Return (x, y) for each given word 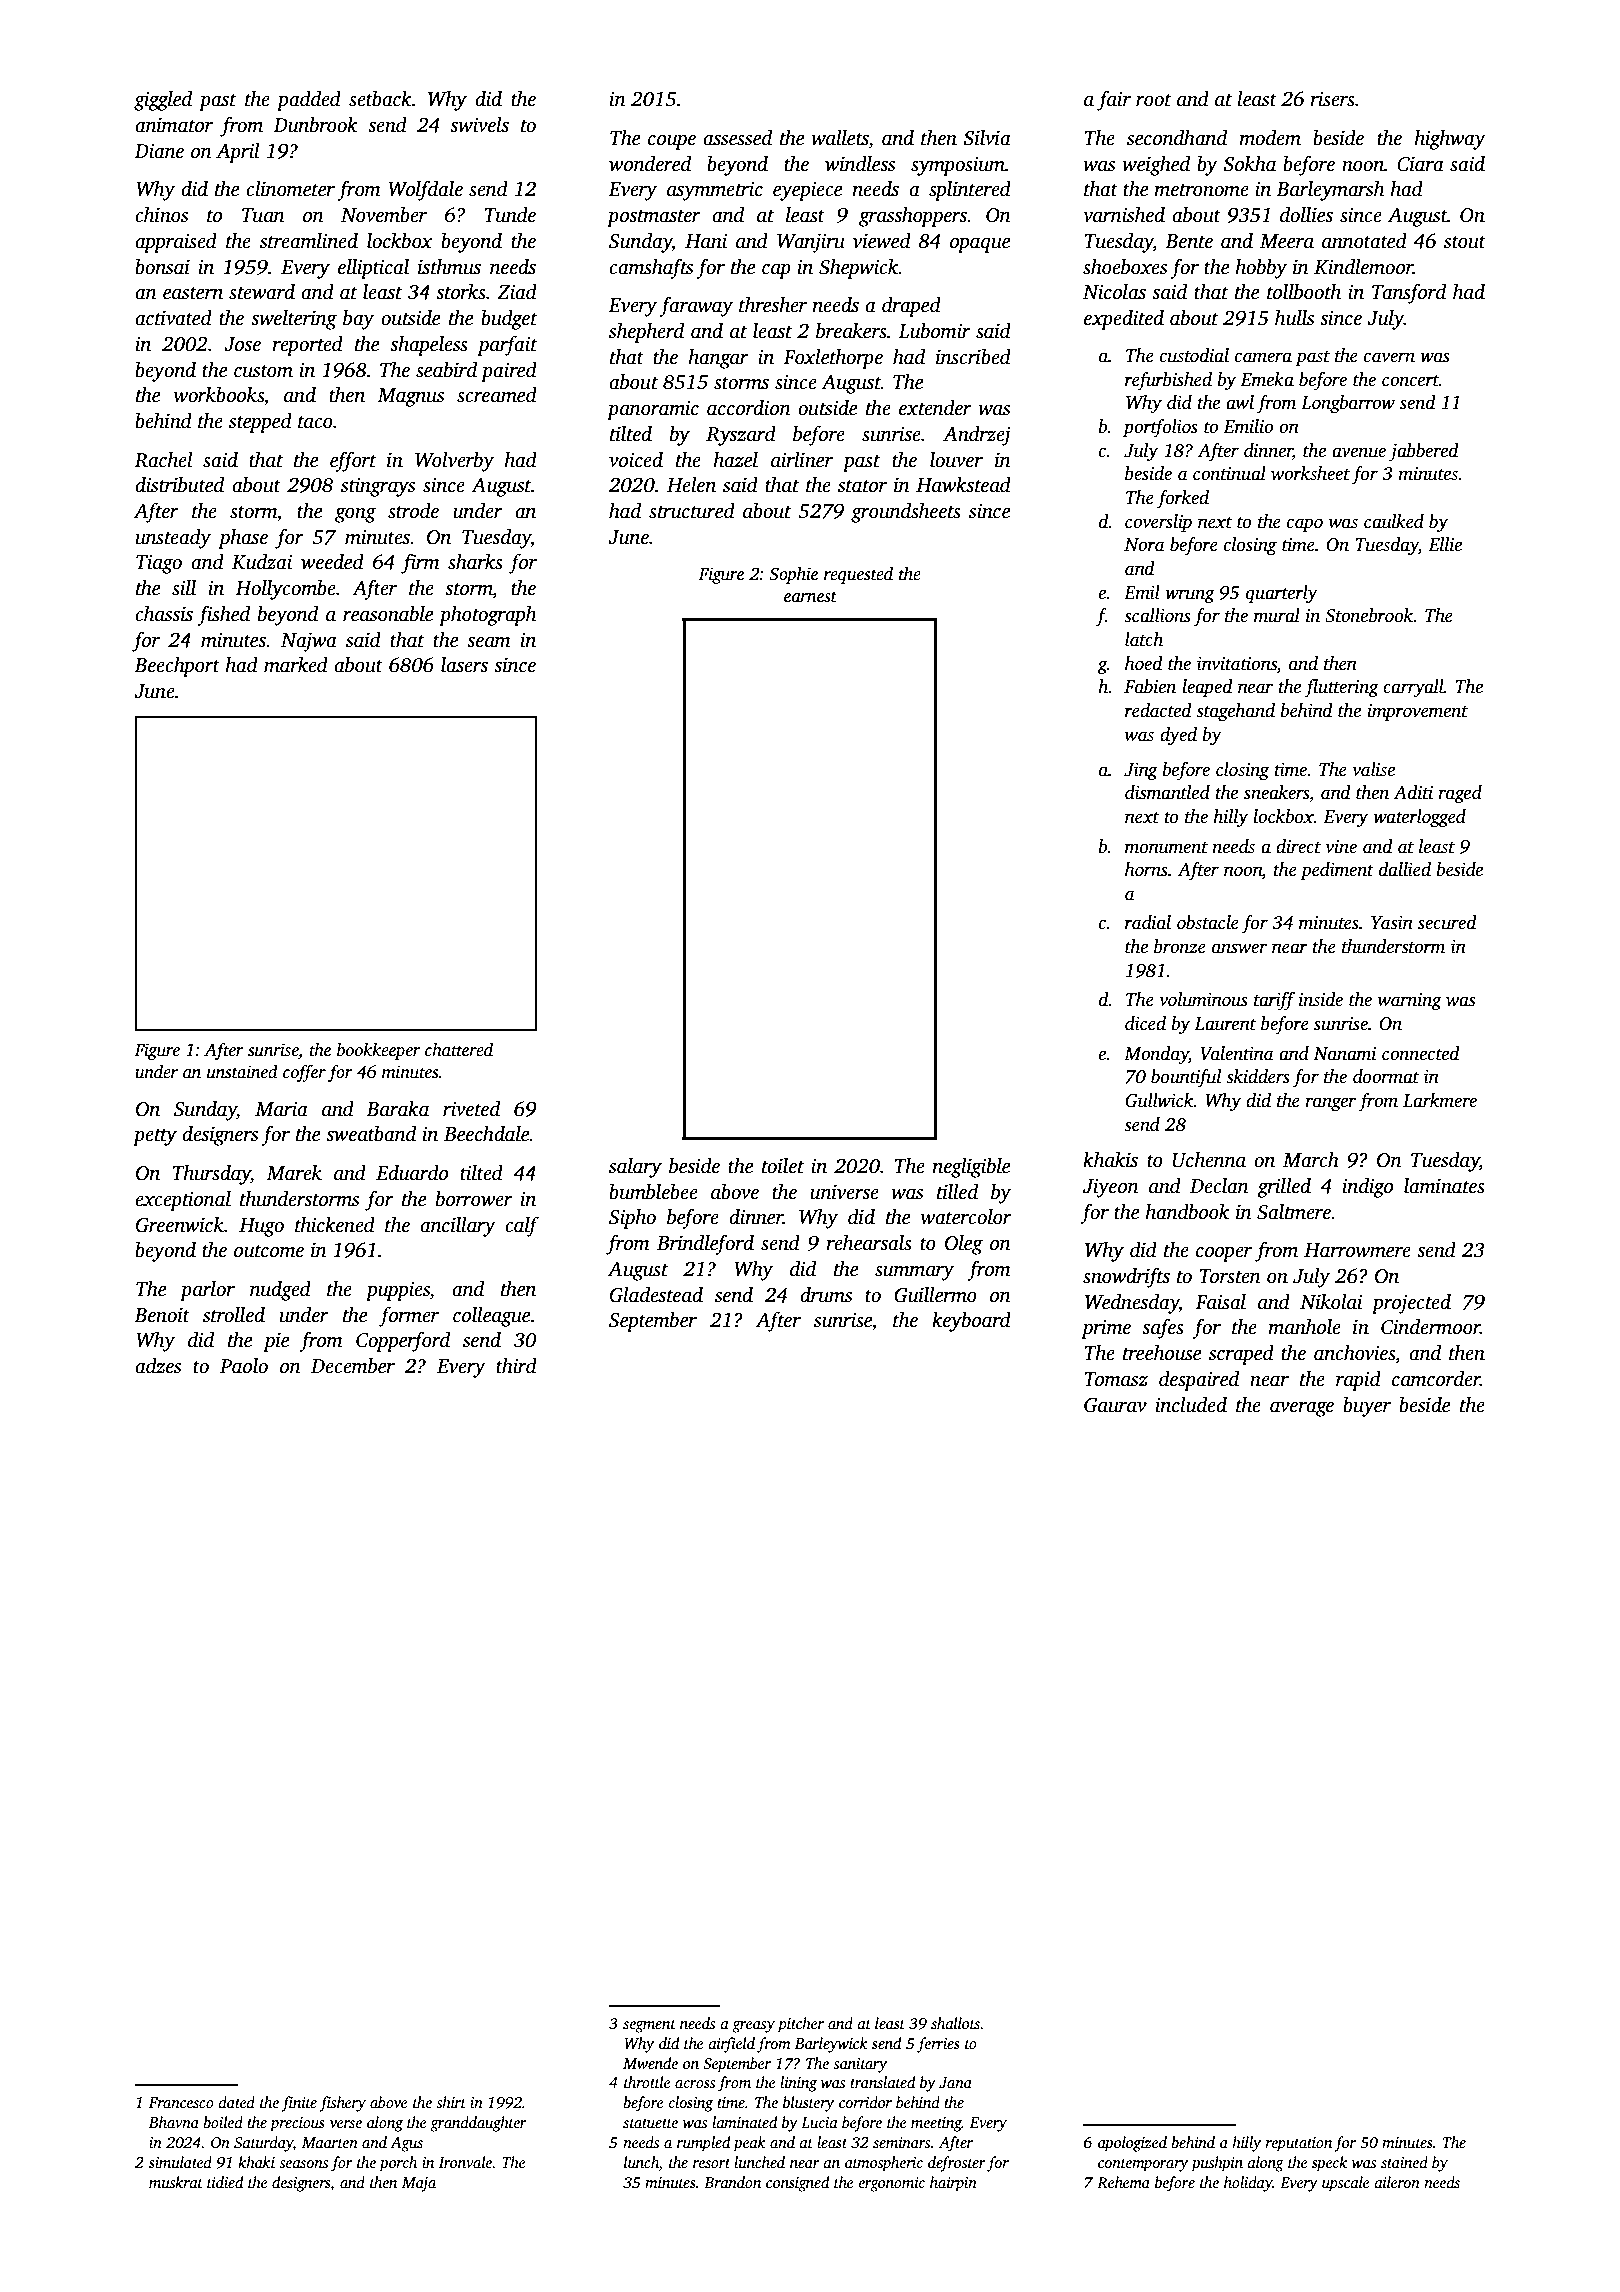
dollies (1306, 215)
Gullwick (1159, 1100)
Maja (419, 2184)
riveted (471, 1109)
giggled (163, 101)
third (516, 1366)
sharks (475, 562)
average (1302, 1409)
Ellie (1445, 544)
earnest (810, 597)
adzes (158, 1366)
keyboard (971, 1322)
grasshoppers (913, 217)
